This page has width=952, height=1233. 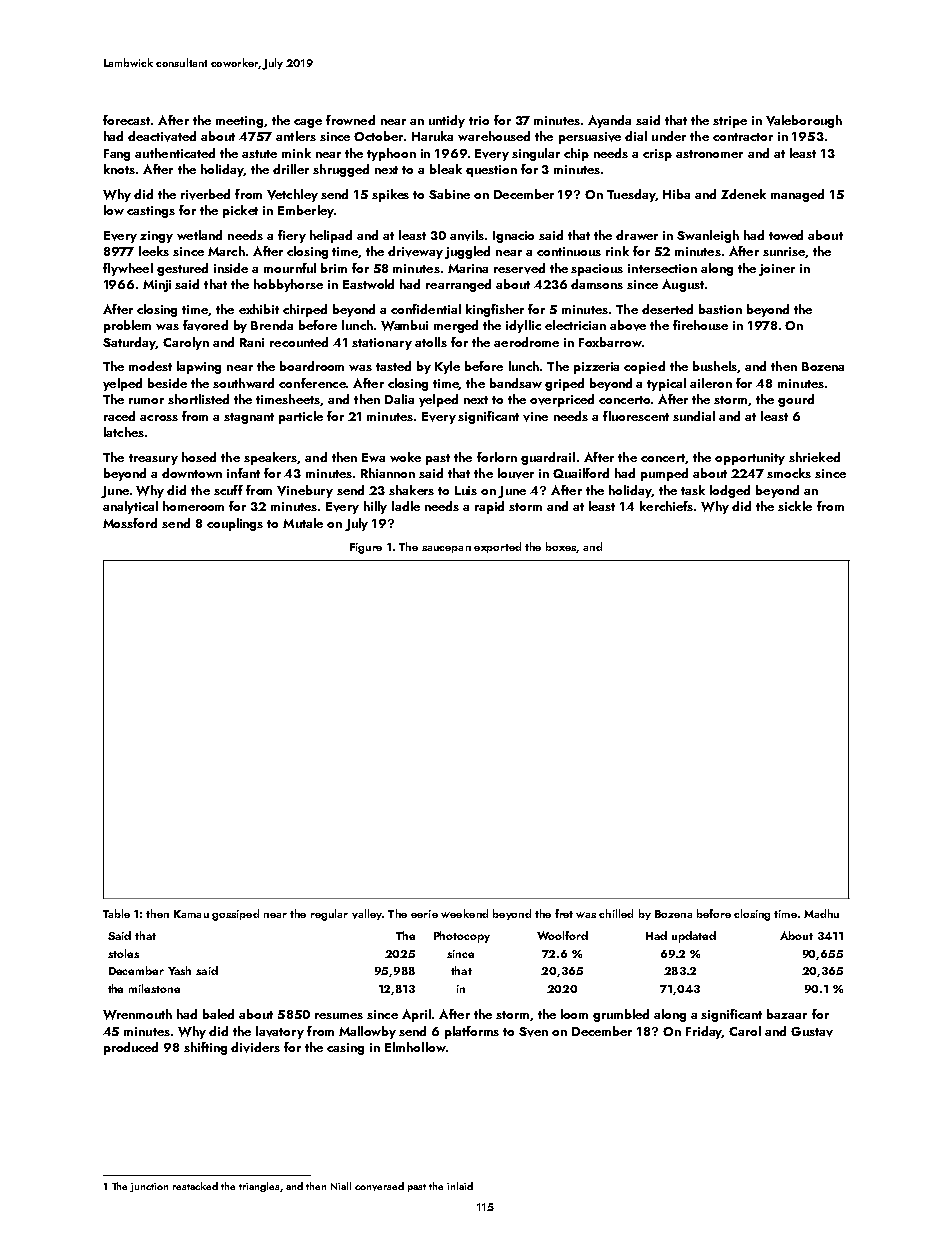 What do you see at coordinates (379, 1186) in the page?
I see `conversed` at bounding box center [379, 1186].
